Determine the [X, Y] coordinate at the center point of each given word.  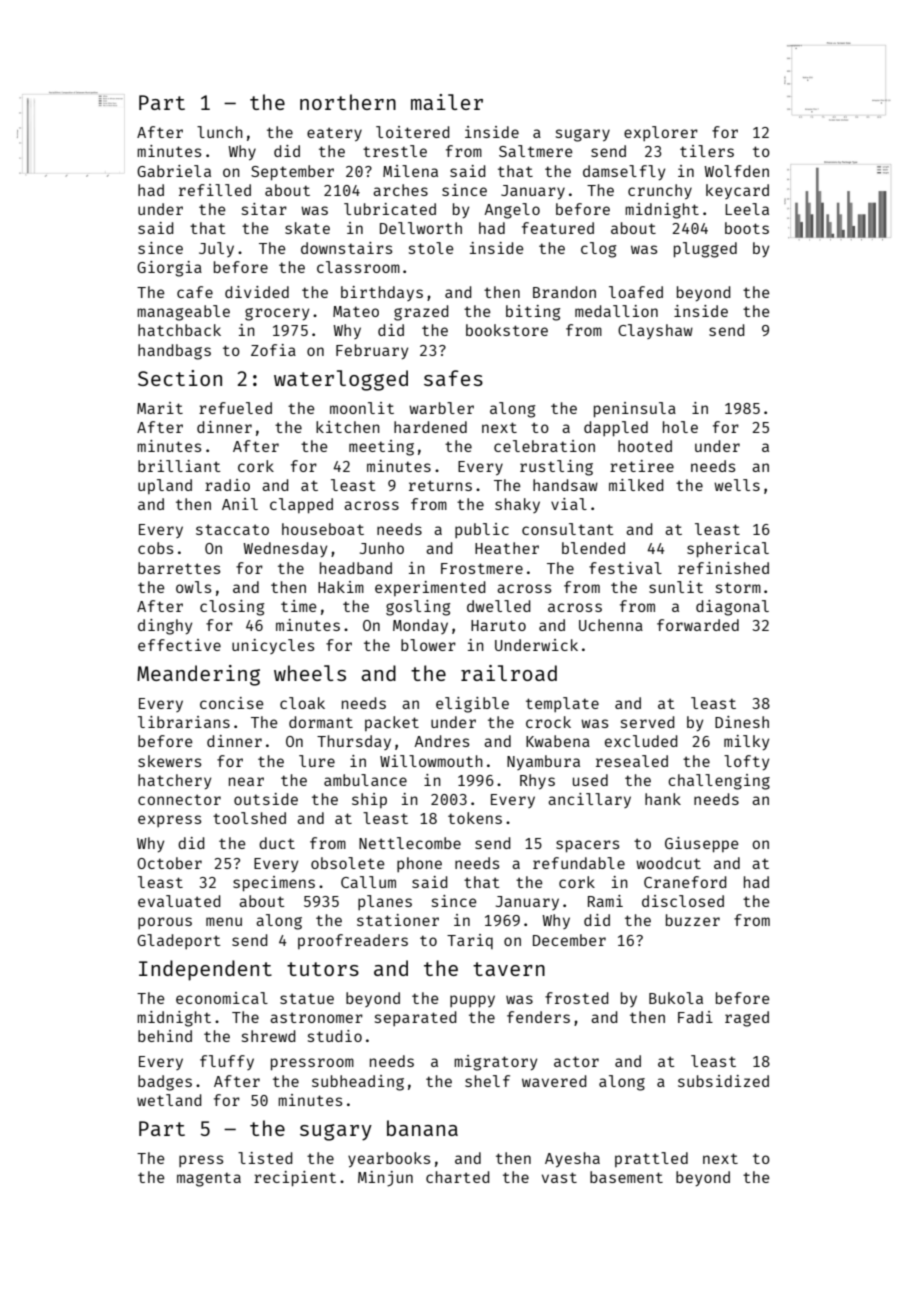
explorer [661, 133]
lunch [220, 132]
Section [180, 378]
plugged [705, 250]
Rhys [537, 782]
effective [179, 645]
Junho [382, 548]
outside [266, 799]
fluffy [227, 1062]
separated [416, 1018]
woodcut [668, 863]
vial [569, 504]
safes [453, 378]
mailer [447, 102]
